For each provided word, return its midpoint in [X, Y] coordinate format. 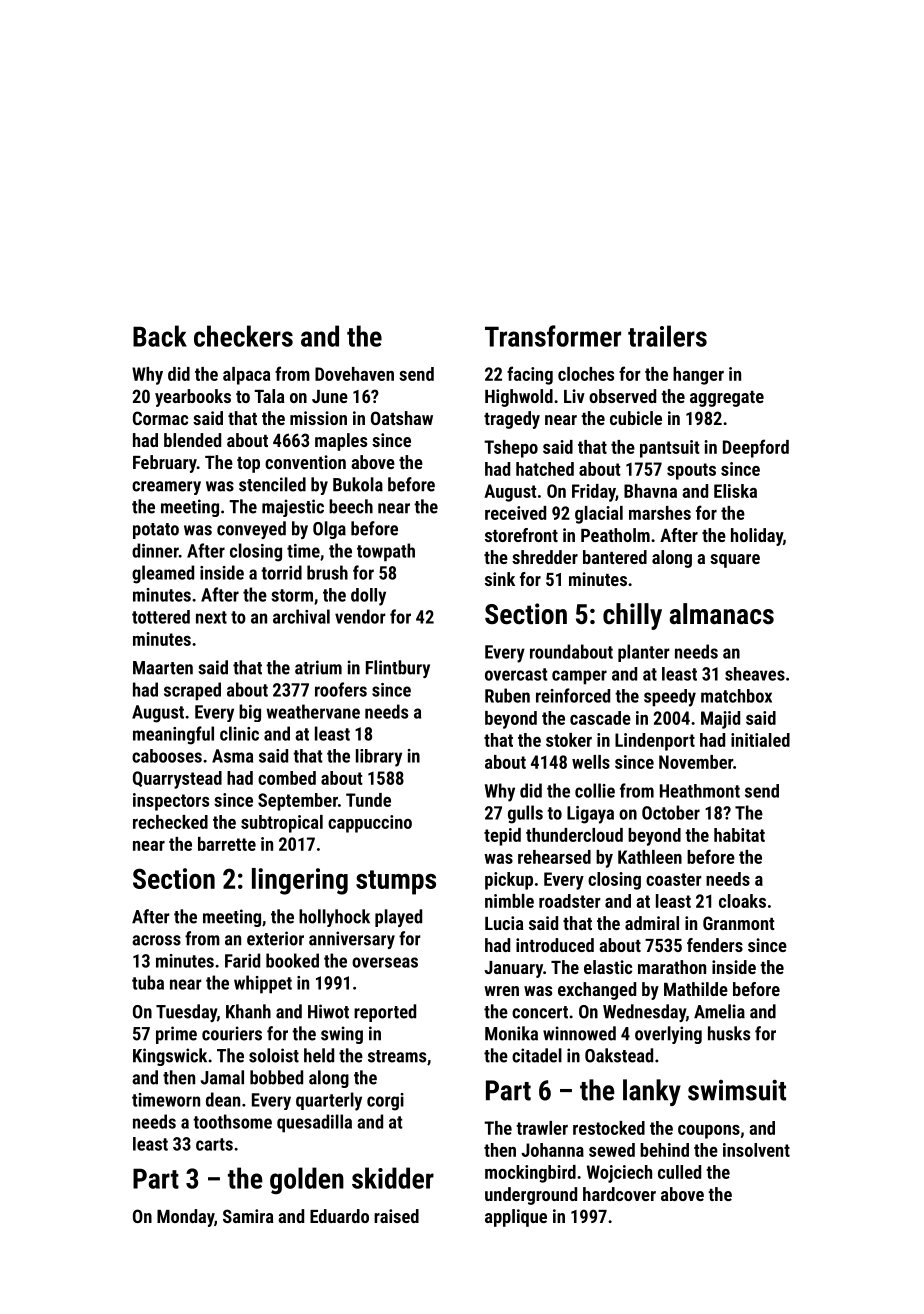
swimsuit [737, 1090]
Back [160, 336]
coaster [674, 879]
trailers [667, 336]
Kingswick [170, 1057]
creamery [166, 488]
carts [214, 1144]
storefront [521, 535]
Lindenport [655, 742]
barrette [227, 844]
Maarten [163, 668]
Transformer [553, 336]
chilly [632, 616]
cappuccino [370, 824]
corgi [385, 1102]
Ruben [507, 695]
